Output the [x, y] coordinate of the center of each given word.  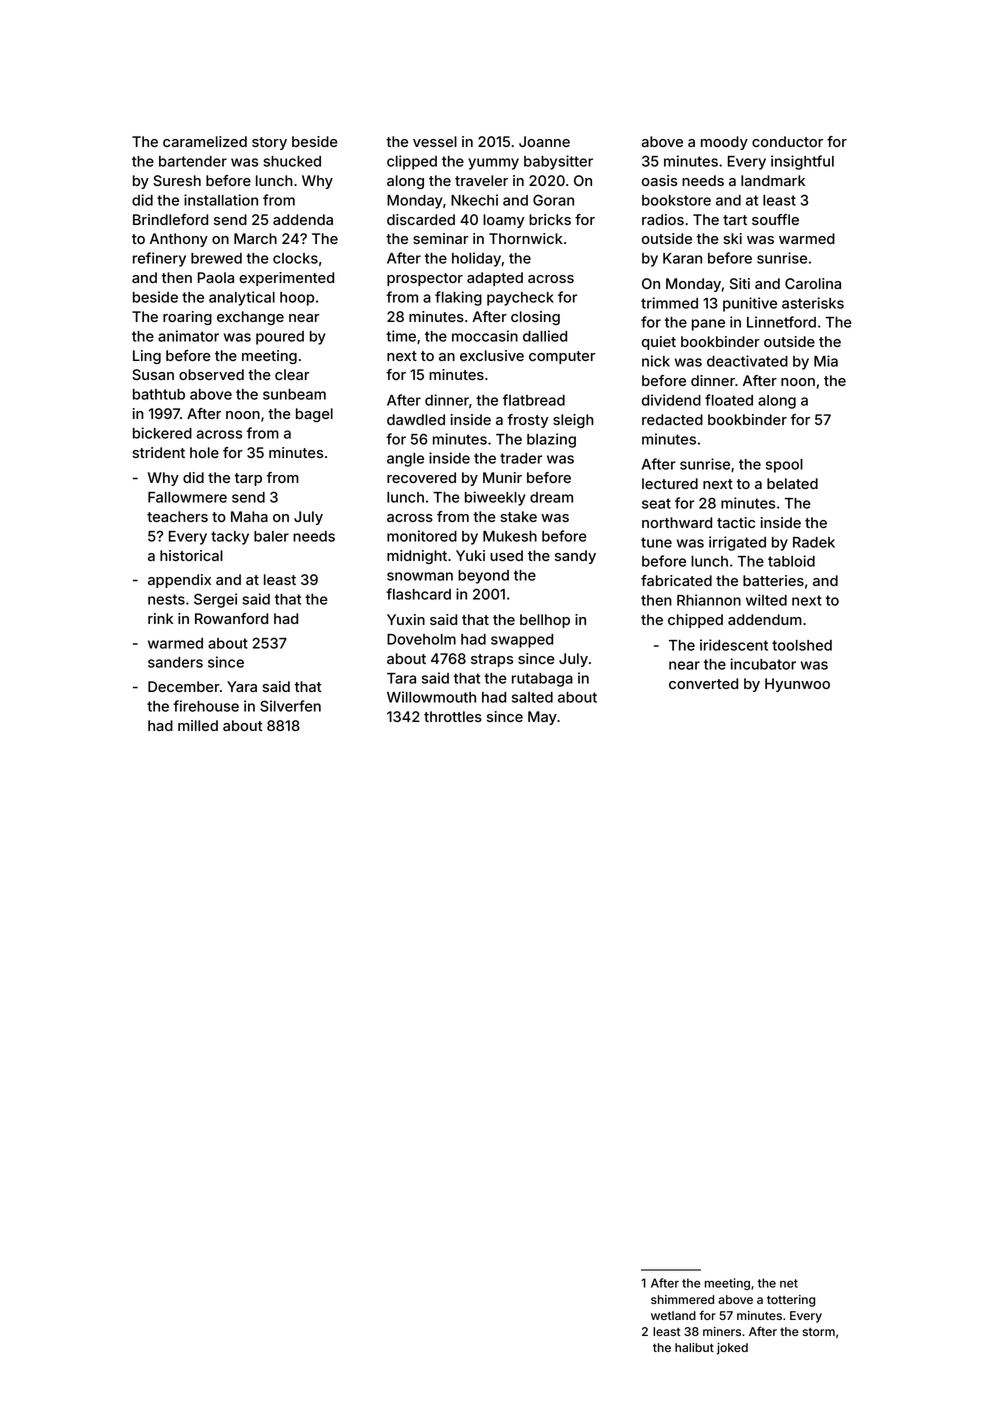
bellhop [545, 621]
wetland [673, 1315]
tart [735, 220]
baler [271, 536]
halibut [694, 1347]
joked [732, 1349]
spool [784, 466]
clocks [295, 258]
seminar [440, 238]
